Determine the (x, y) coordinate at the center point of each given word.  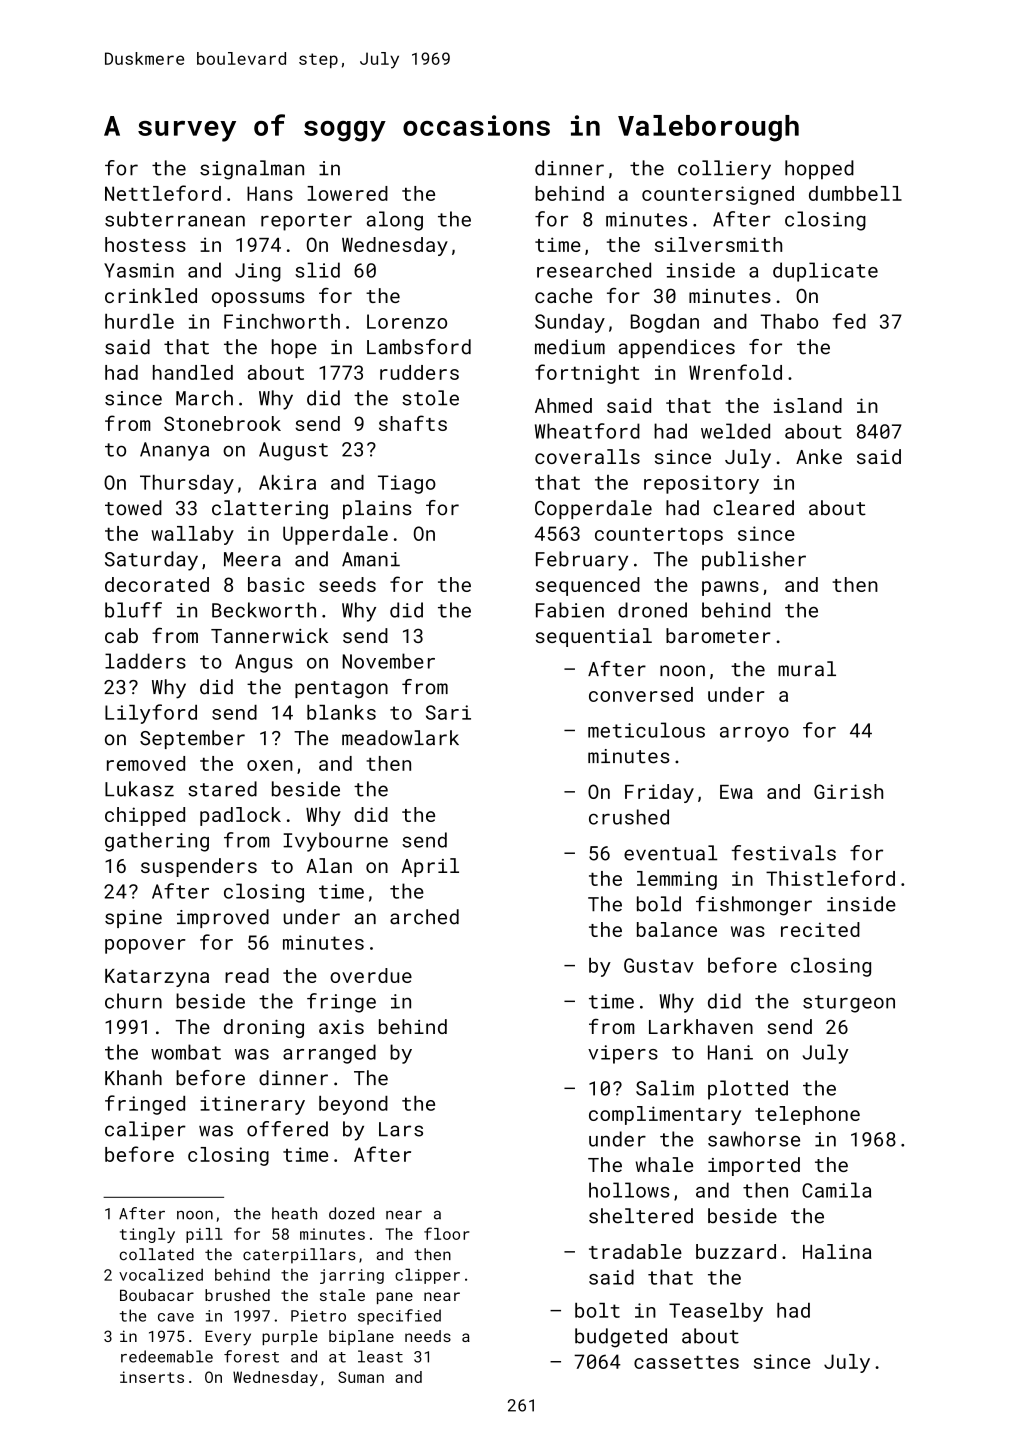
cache (563, 295)
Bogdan (665, 323)
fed (849, 321)
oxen (270, 765)
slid (317, 270)
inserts (152, 1377)
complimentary (665, 1115)
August (293, 451)
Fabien (570, 610)
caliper (145, 1131)
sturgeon (849, 1004)
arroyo (754, 734)
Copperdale (593, 509)
